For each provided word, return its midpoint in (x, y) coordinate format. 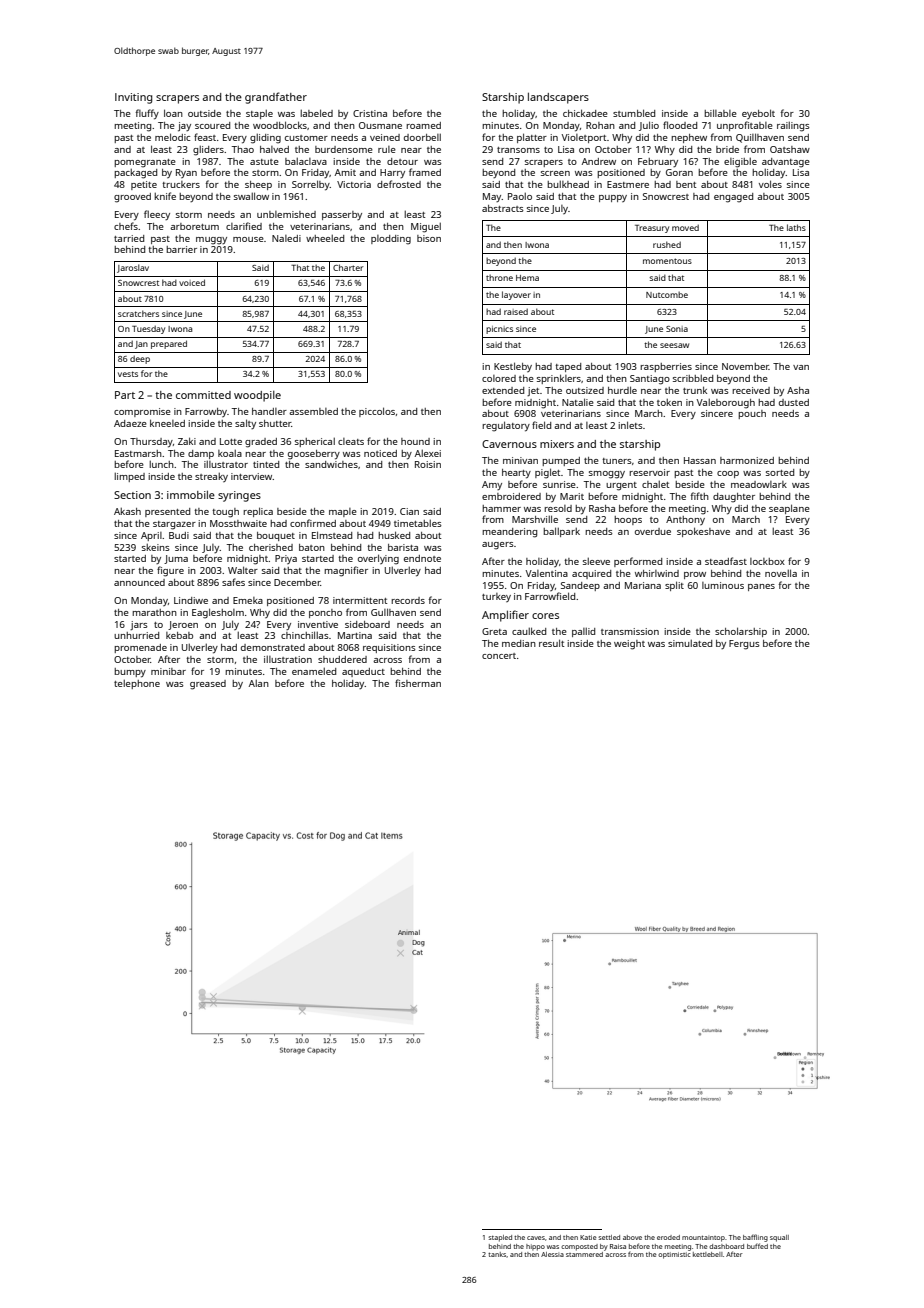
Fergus (744, 645)
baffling (755, 1238)
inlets (630, 425)
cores (545, 616)
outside (204, 113)
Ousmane (380, 125)
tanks (497, 1254)
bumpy (130, 673)
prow (695, 575)
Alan (259, 683)
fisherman (418, 683)
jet (533, 391)
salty (245, 424)
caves (536, 1238)
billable (720, 113)
